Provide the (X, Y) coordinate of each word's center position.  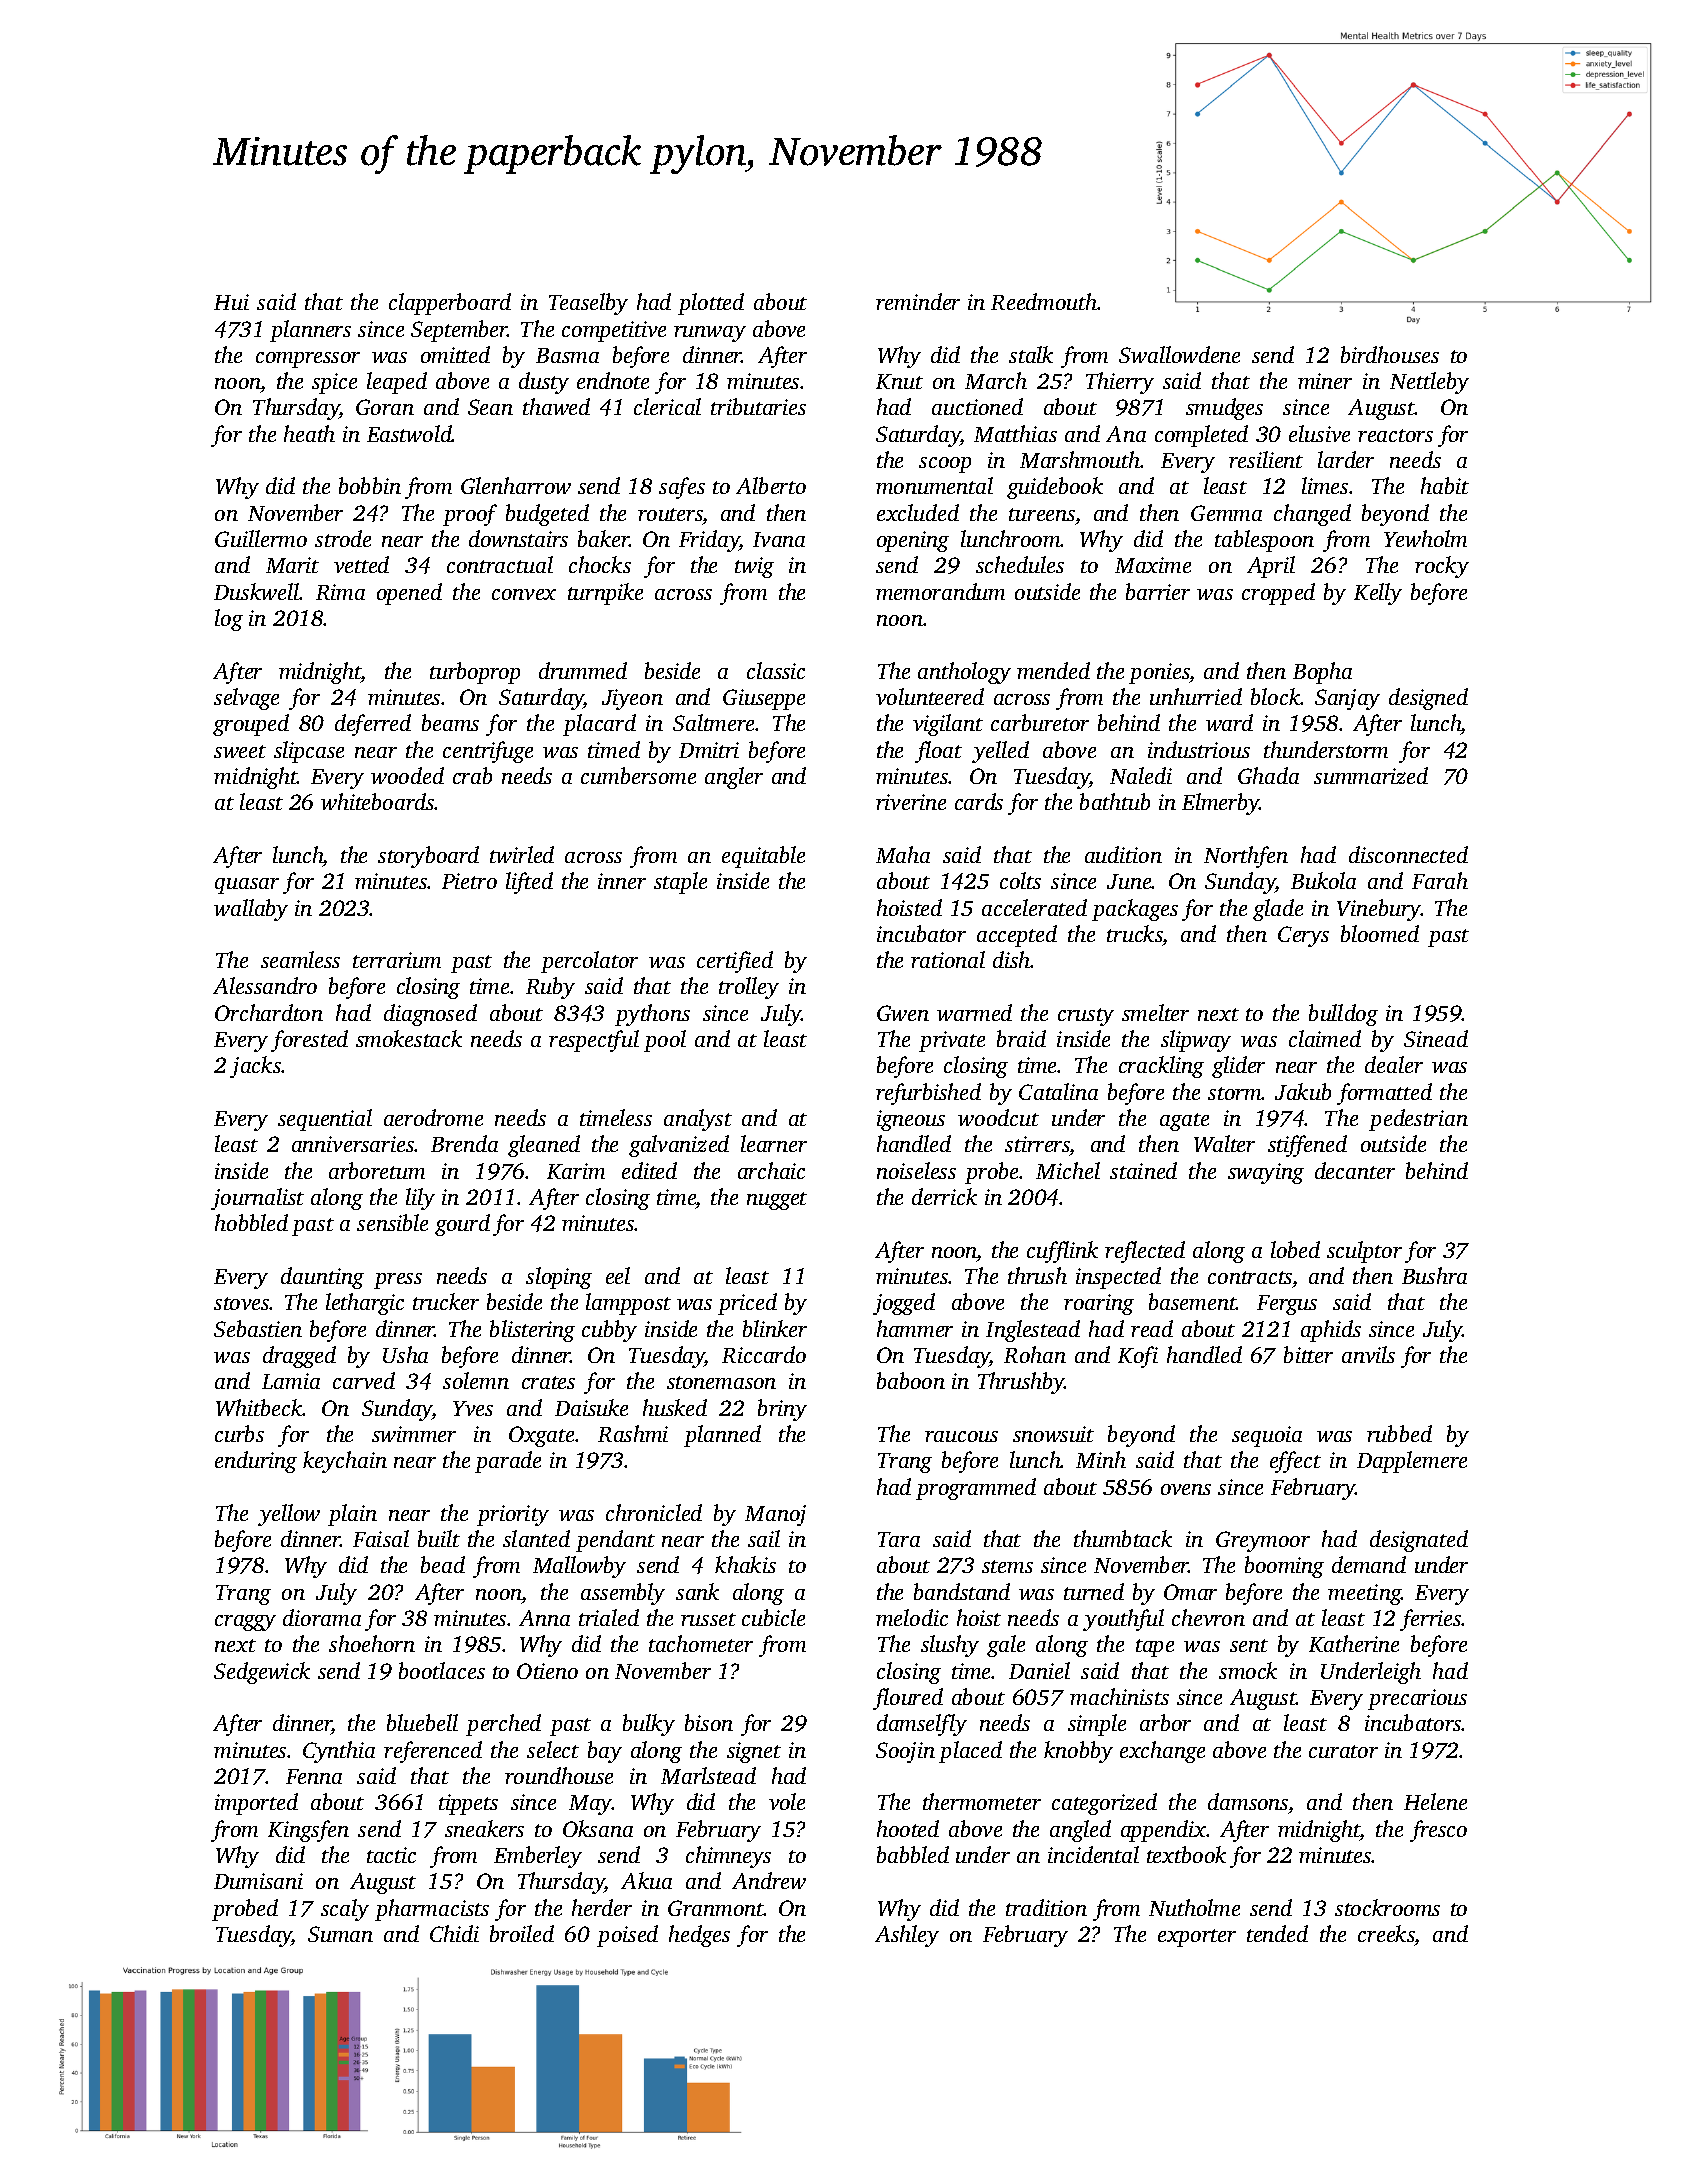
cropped (1278, 594)
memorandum (940, 591)
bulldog (1343, 1015)
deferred (373, 725)
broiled (522, 1933)
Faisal (381, 1538)
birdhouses (1390, 354)
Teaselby (588, 304)
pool (665, 1041)
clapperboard (450, 304)
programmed (976, 1489)
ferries (1431, 1620)
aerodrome (433, 1117)
